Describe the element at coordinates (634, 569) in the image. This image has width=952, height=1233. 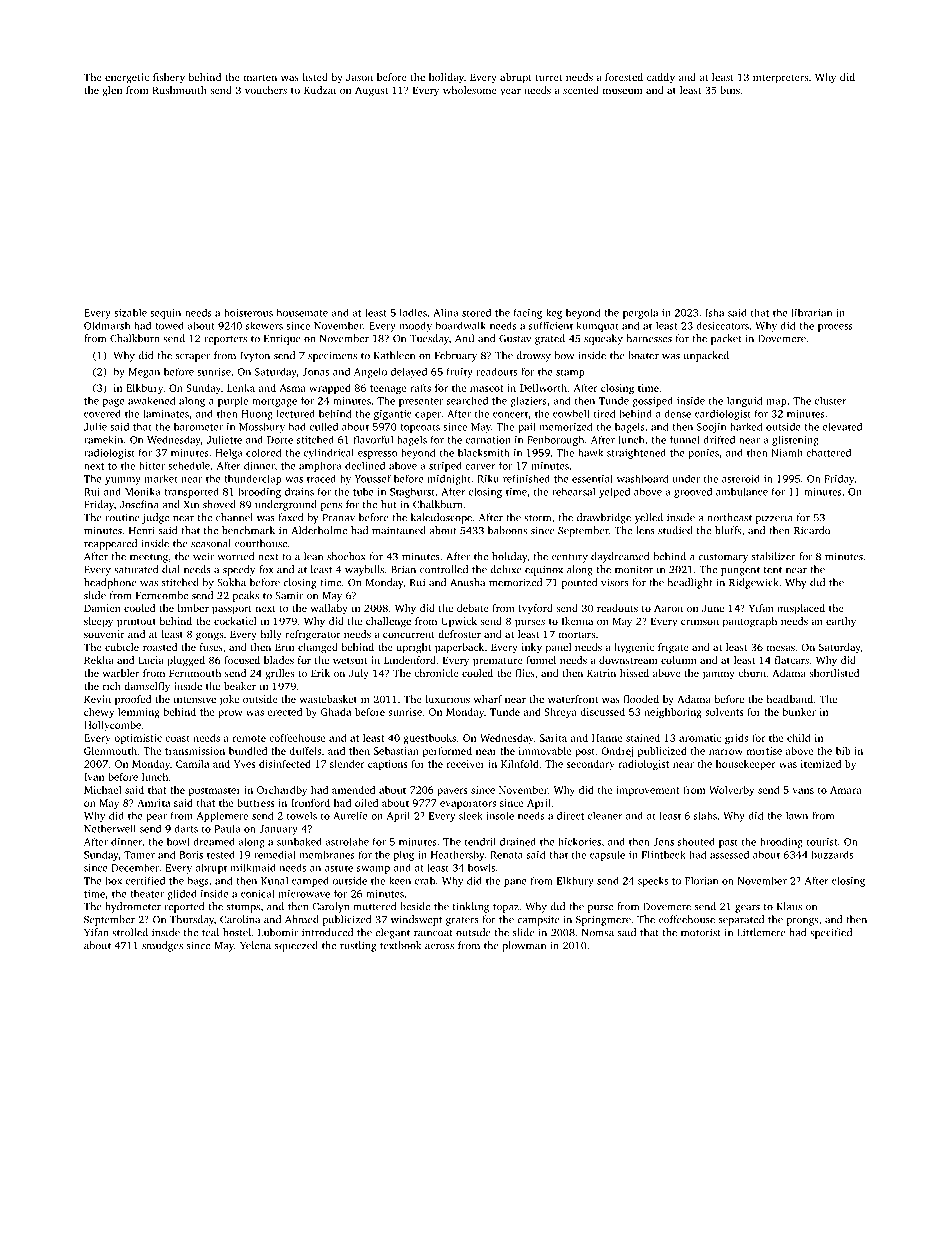
I see `monitor` at that location.
